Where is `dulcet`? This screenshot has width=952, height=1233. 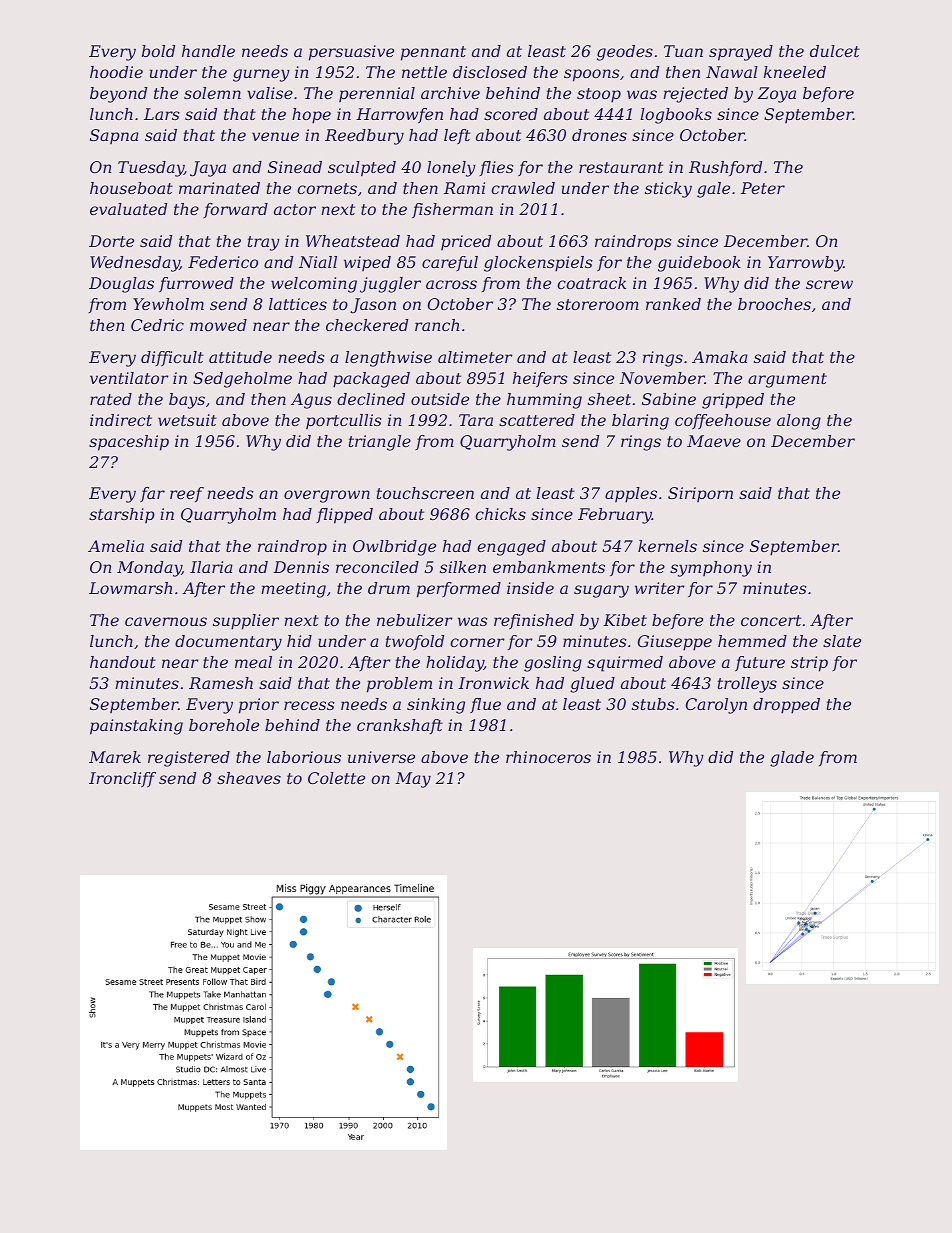
dulcet is located at coordinates (835, 51).
